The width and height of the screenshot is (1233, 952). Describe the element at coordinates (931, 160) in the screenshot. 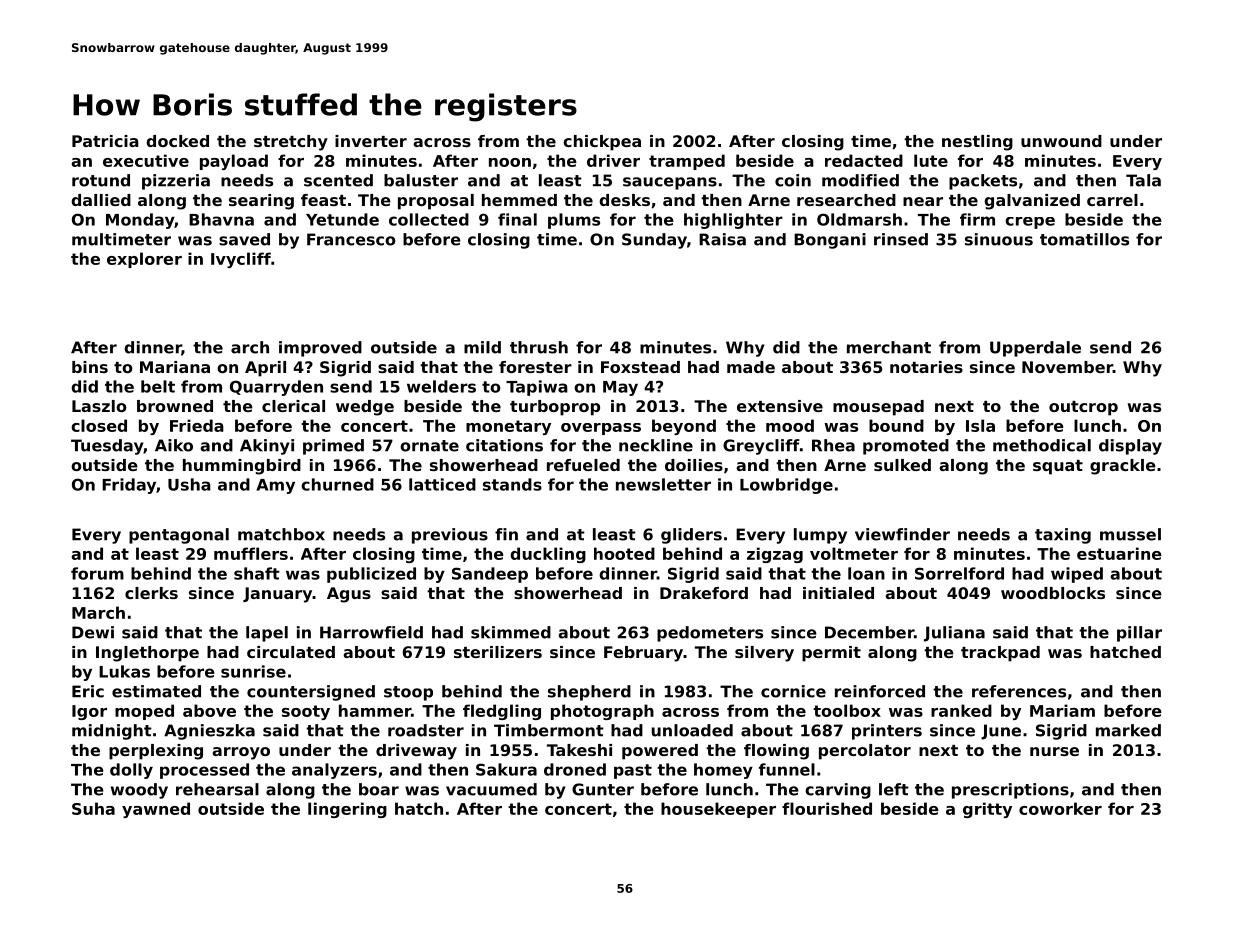

I see `lute` at that location.
